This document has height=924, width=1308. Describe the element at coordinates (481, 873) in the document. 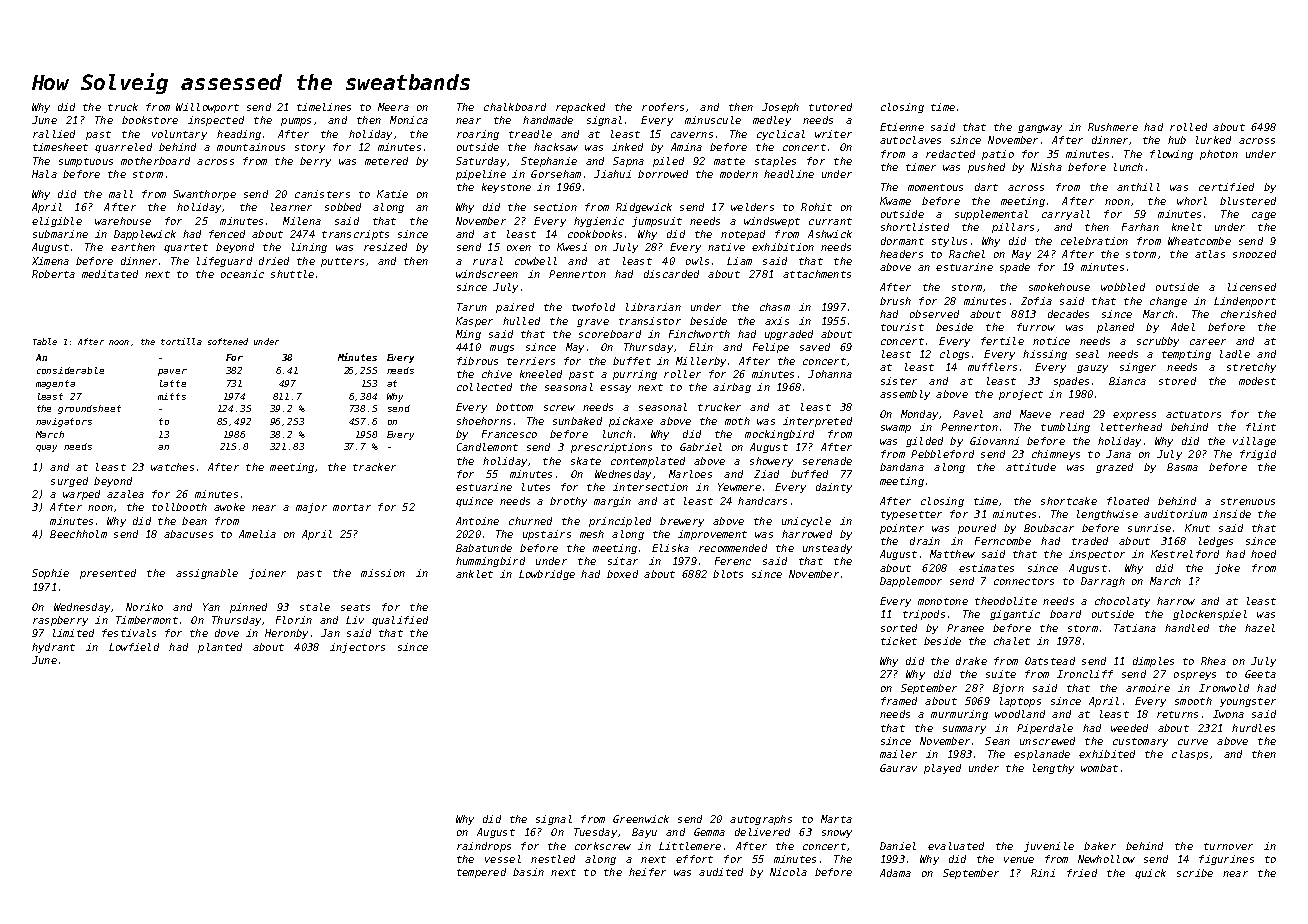

I see `tempered` at that location.
